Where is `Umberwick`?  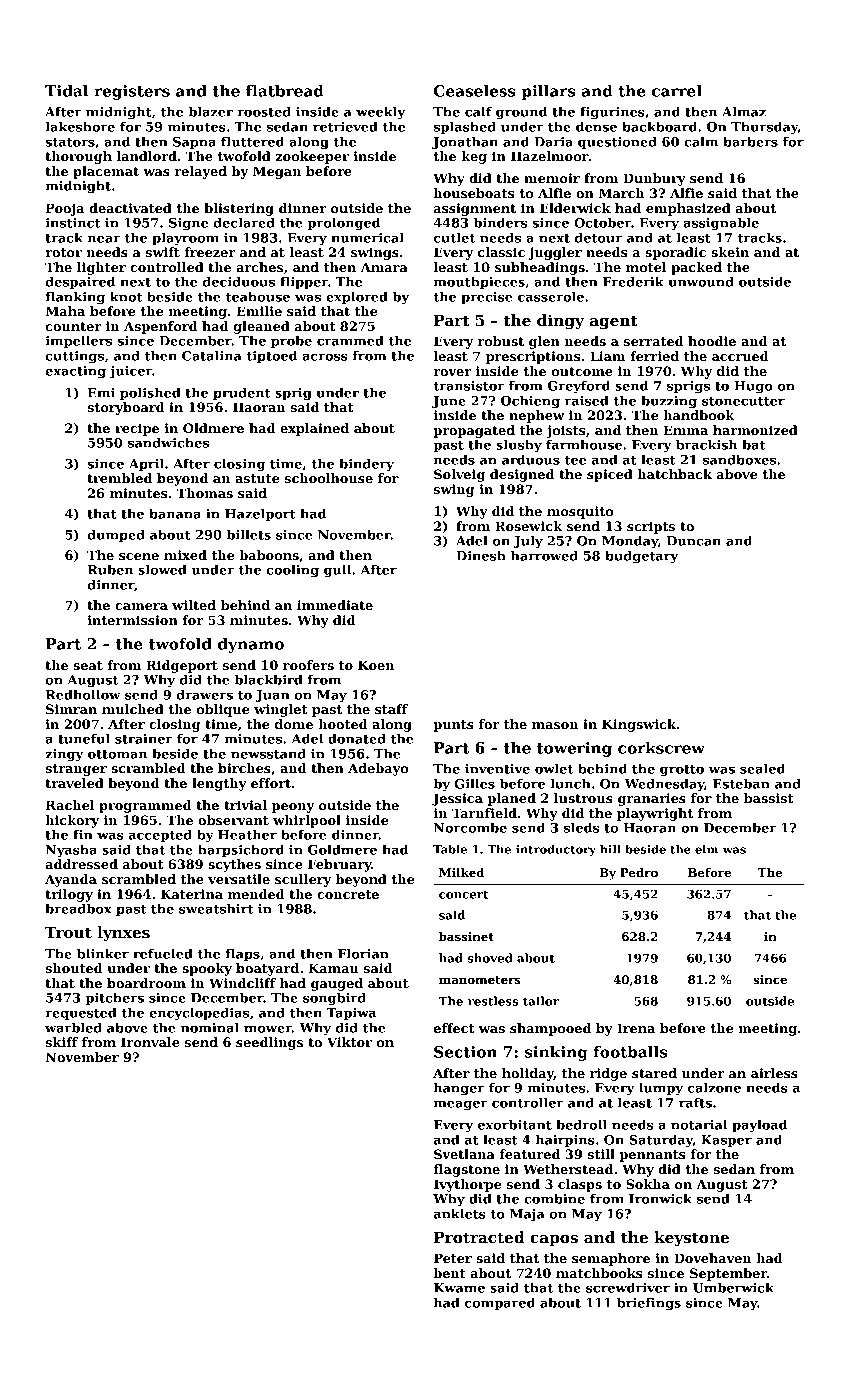
Umberwick is located at coordinates (733, 1287).
